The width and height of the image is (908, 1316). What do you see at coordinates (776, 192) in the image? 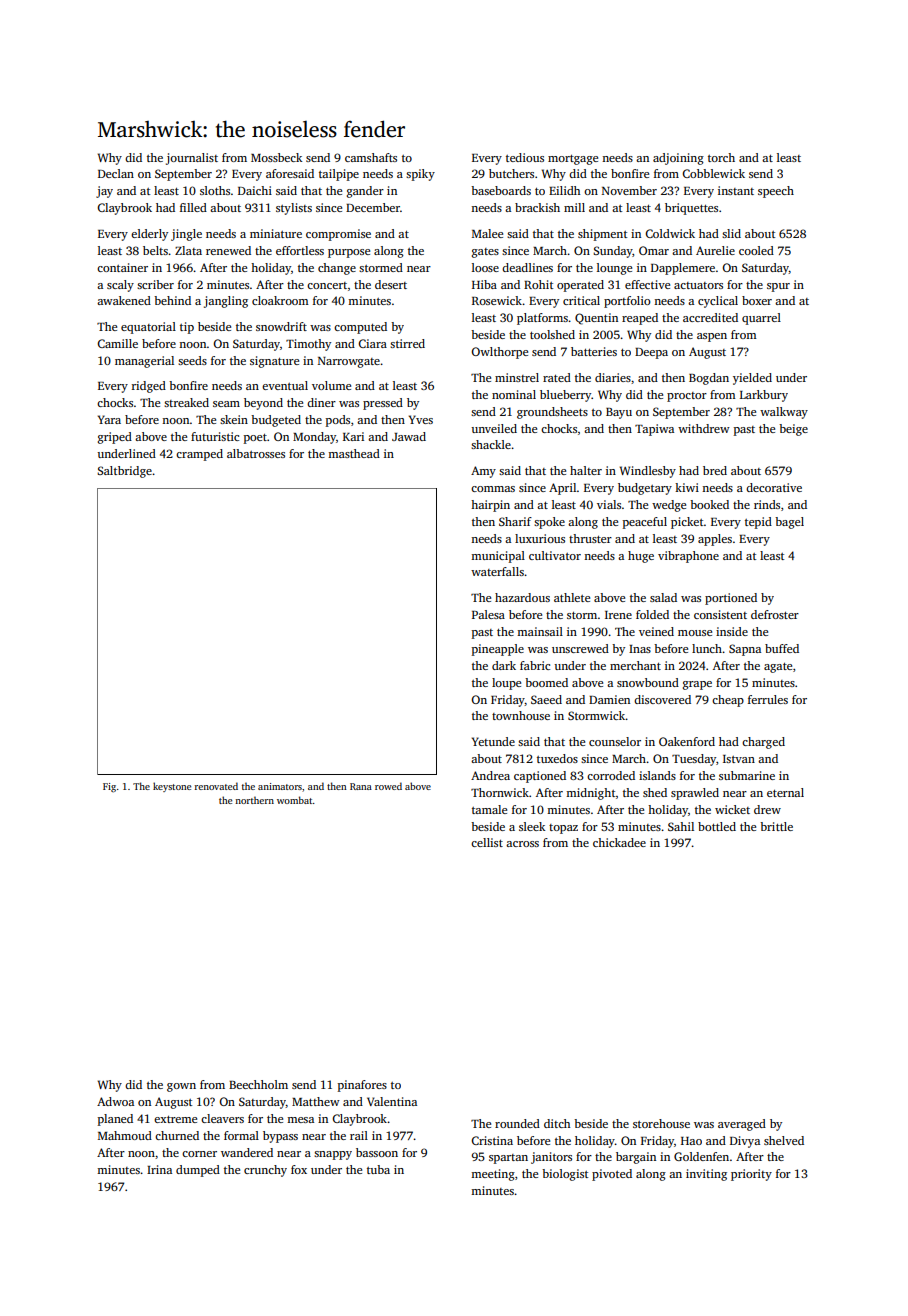
I see `speech` at bounding box center [776, 192].
